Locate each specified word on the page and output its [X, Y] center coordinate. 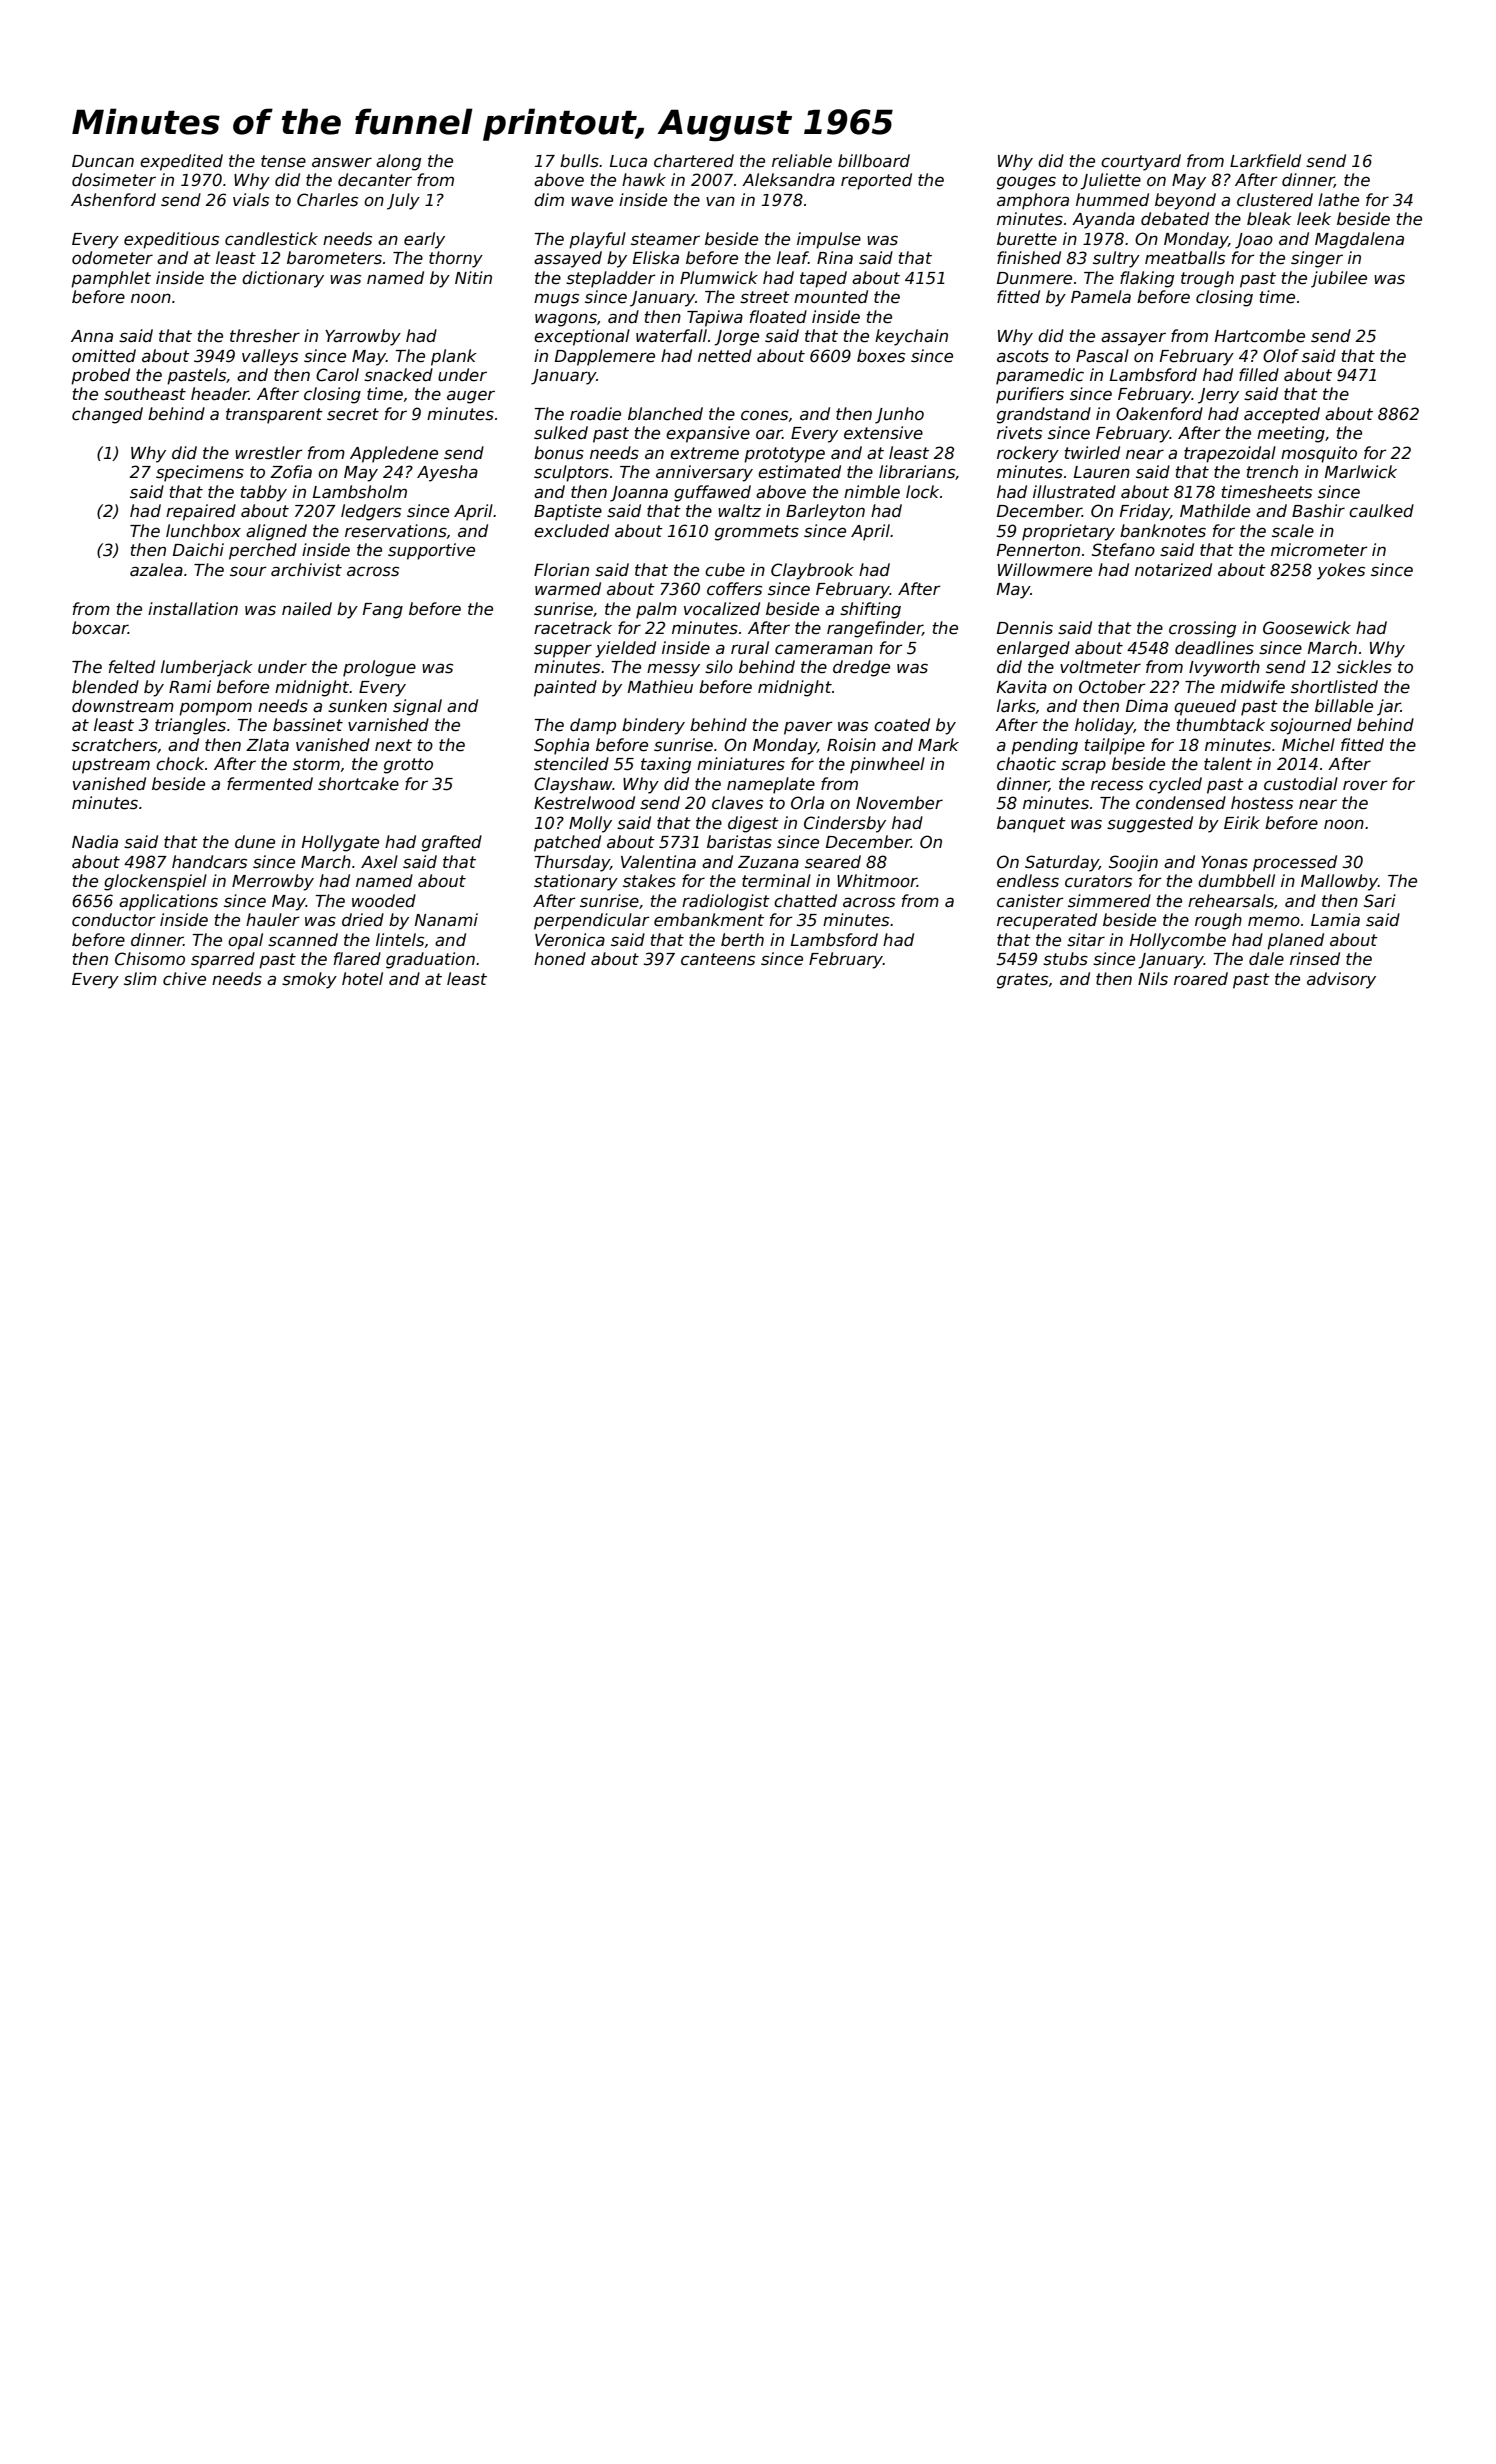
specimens [200, 473]
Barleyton [825, 512]
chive [184, 979]
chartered [694, 161]
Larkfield [1265, 161]
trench [1272, 472]
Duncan [103, 161]
